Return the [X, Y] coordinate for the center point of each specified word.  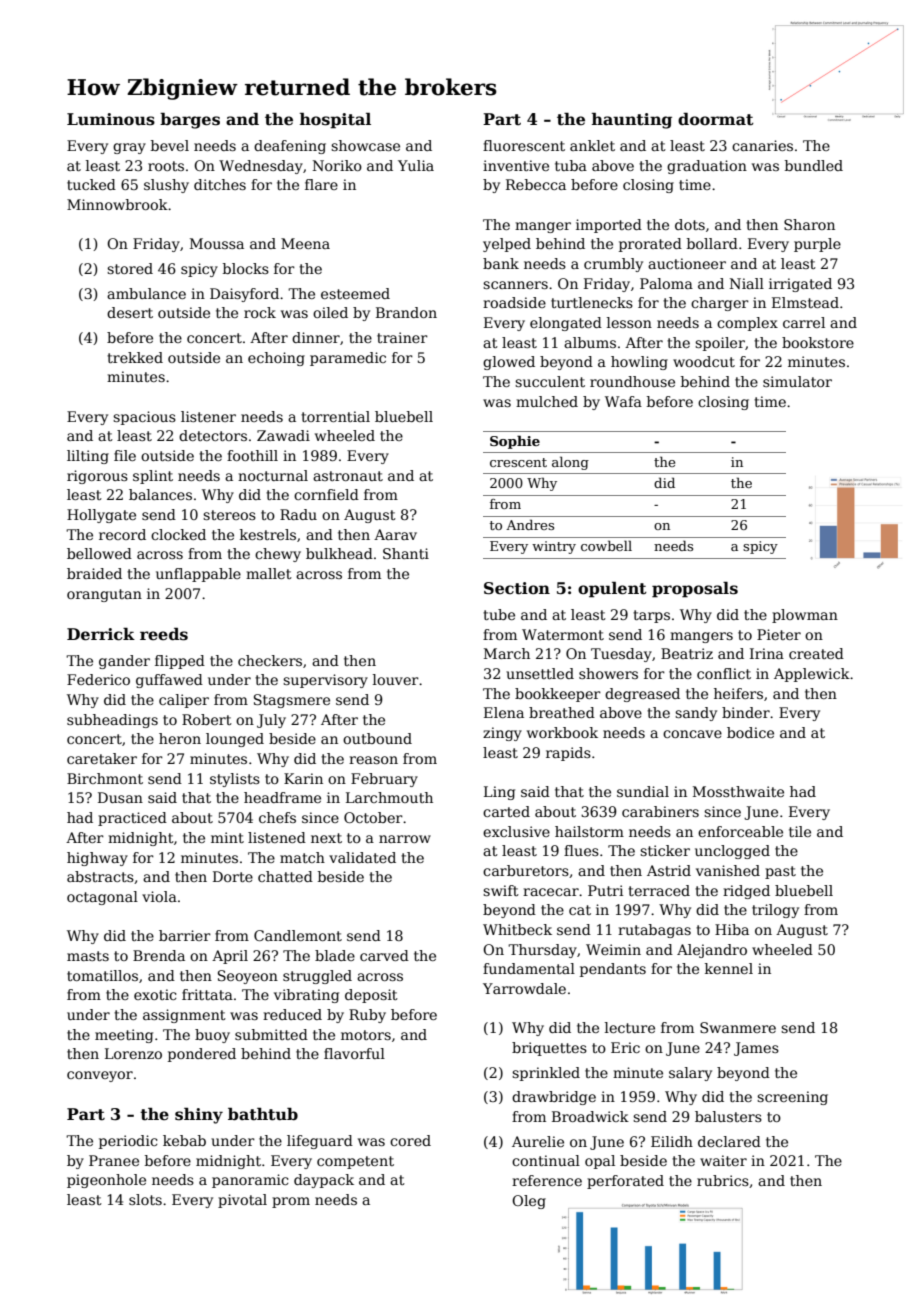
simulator [797, 381]
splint [153, 477]
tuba [571, 165]
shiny [199, 1116]
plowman [805, 616]
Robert [207, 719]
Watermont [563, 634]
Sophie [515, 442]
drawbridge [554, 1098]
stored [130, 268]
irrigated [800, 285]
